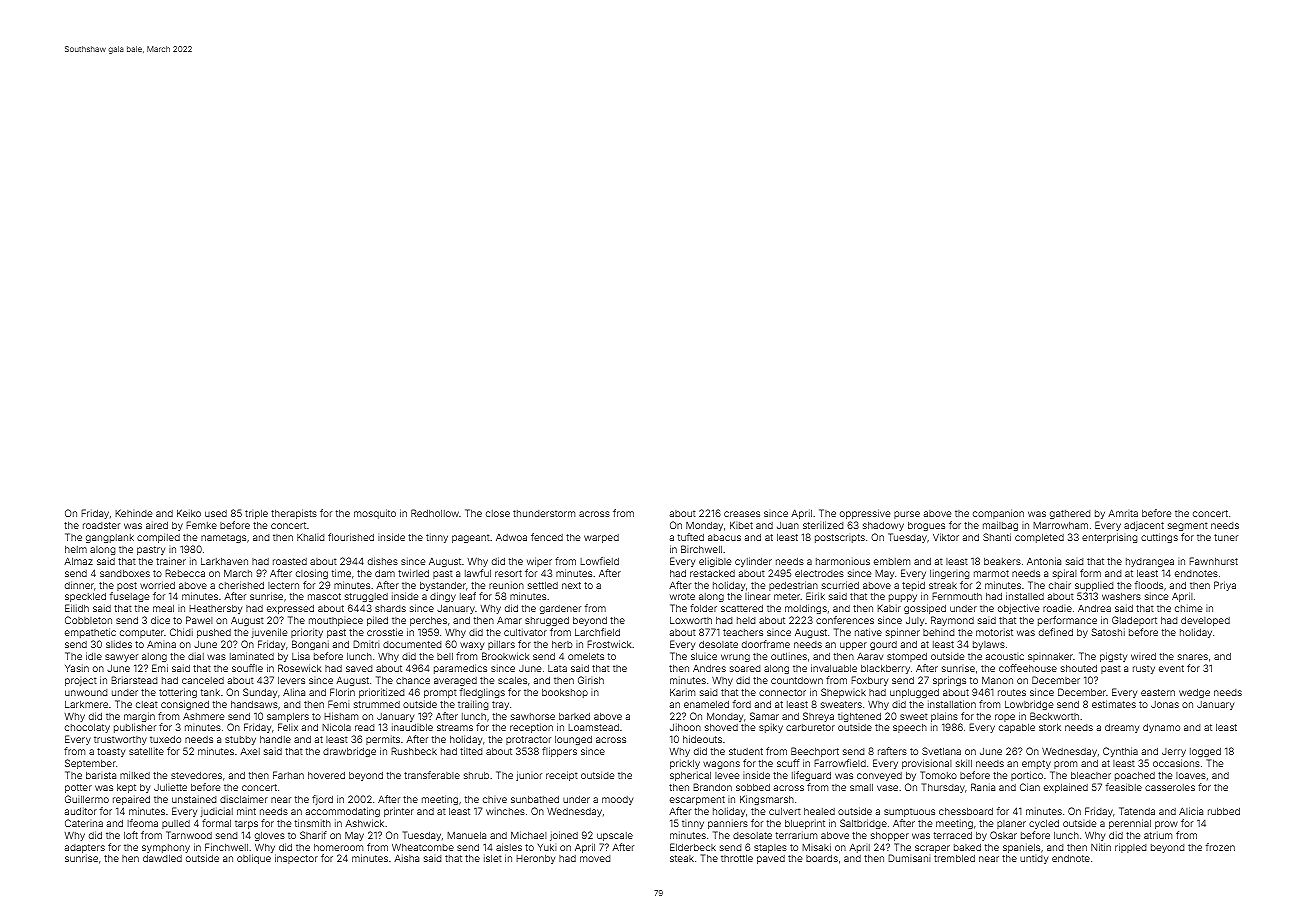  I want to click on Alicia, so click(1191, 811).
